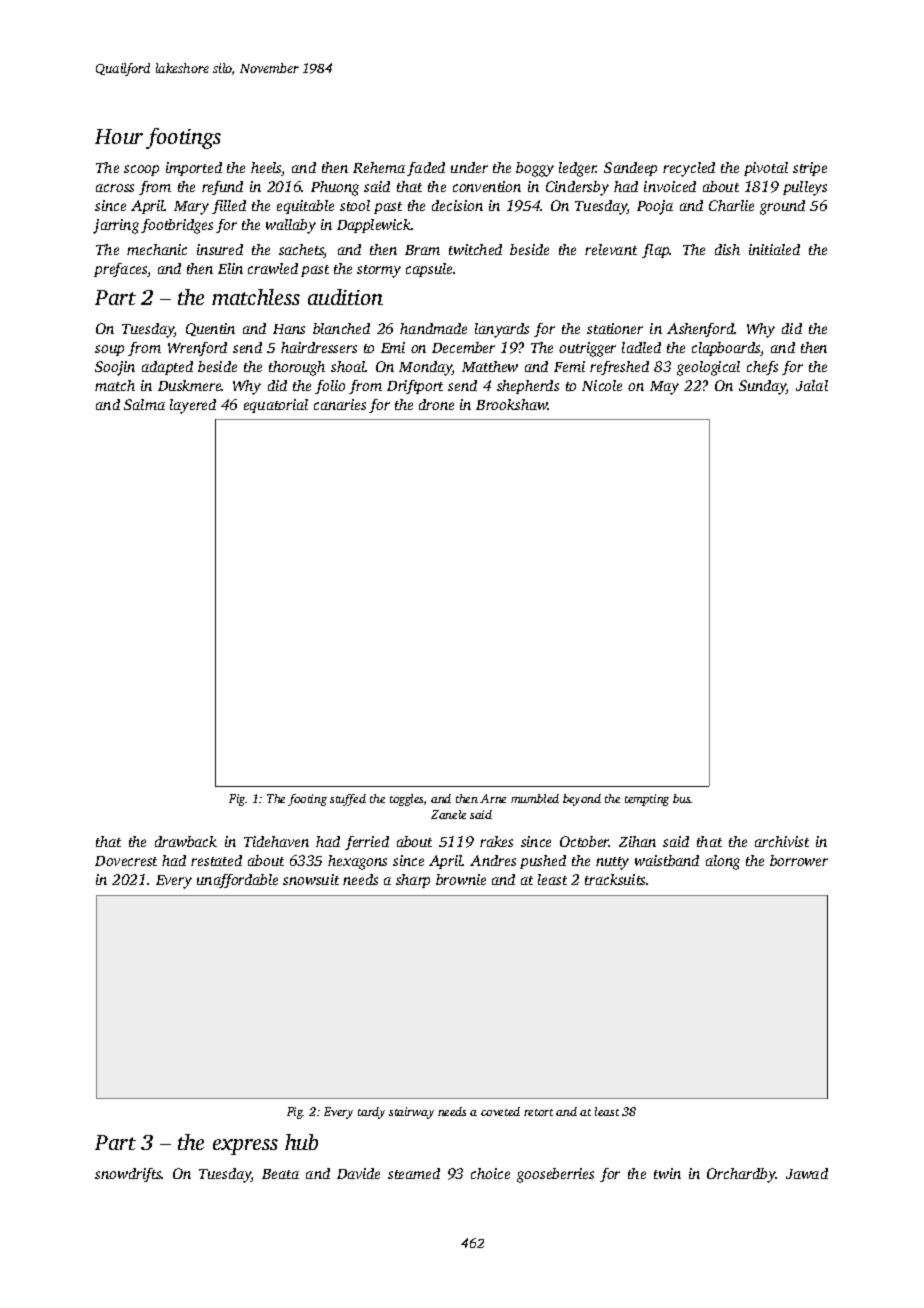 This screenshot has width=924, height=1308. What do you see at coordinates (128, 1175) in the screenshot?
I see `snowdrifts` at bounding box center [128, 1175].
